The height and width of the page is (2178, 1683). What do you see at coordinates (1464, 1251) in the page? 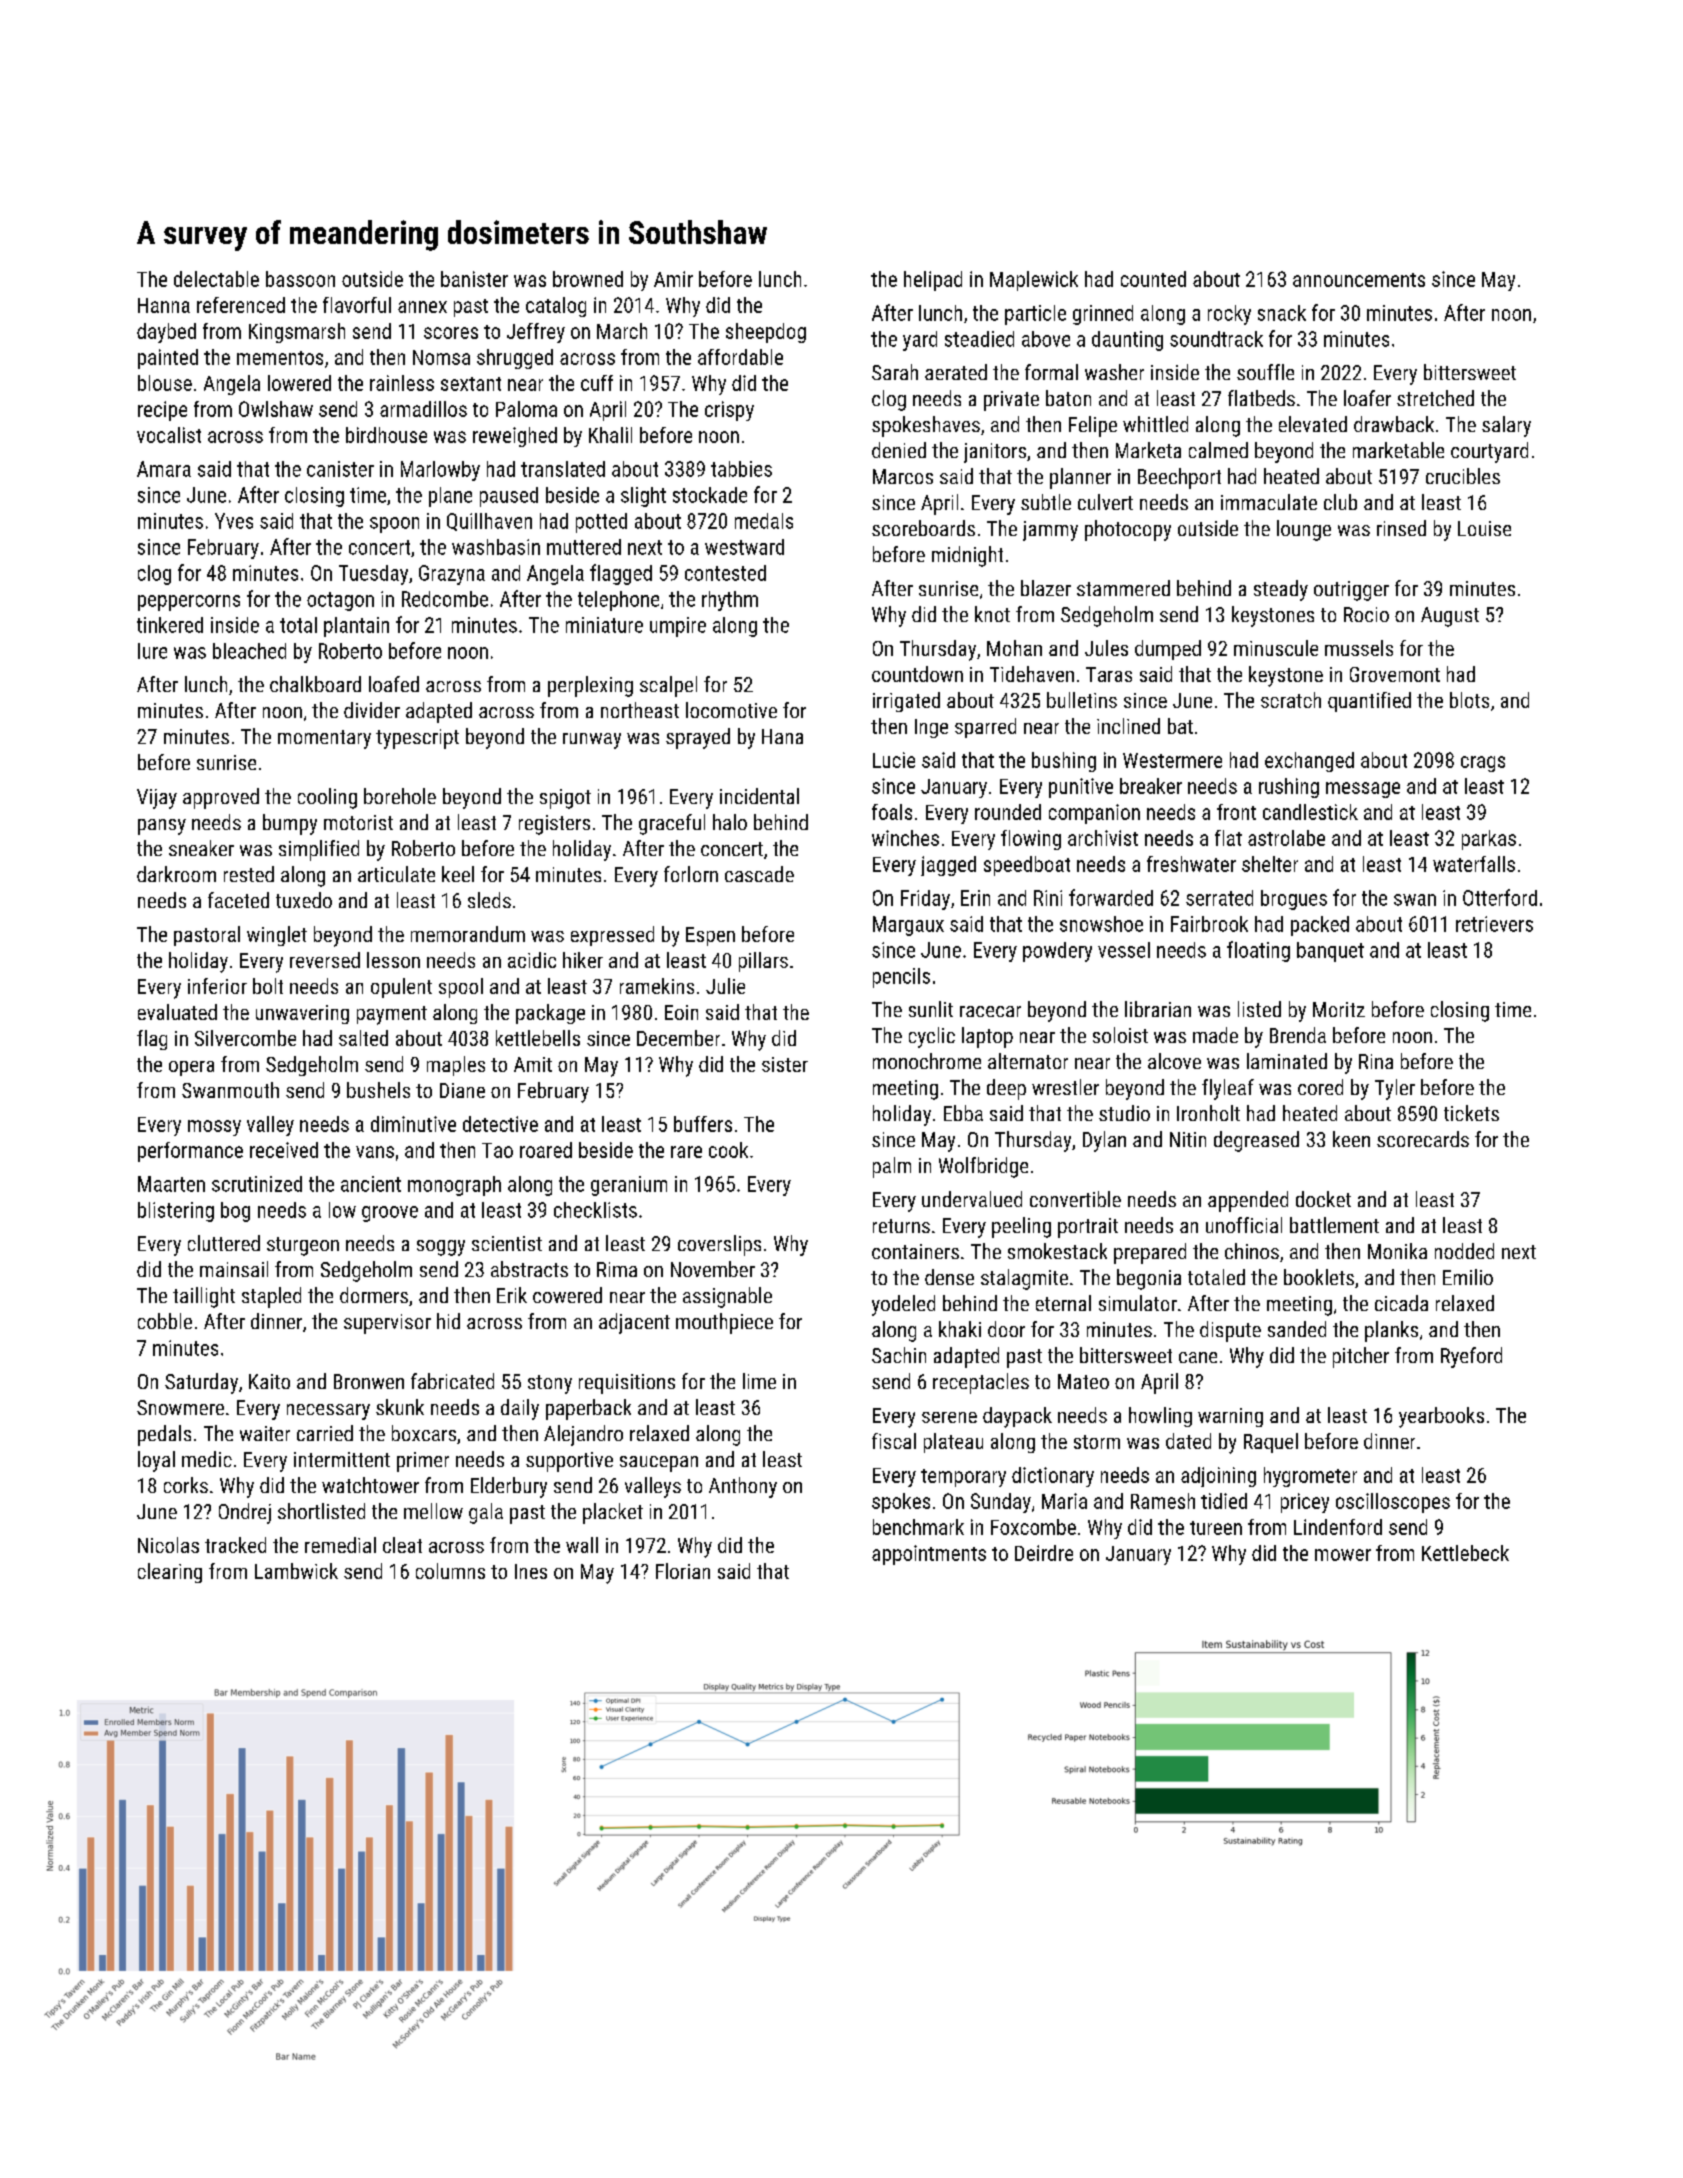
I see `nodded` at bounding box center [1464, 1251].
